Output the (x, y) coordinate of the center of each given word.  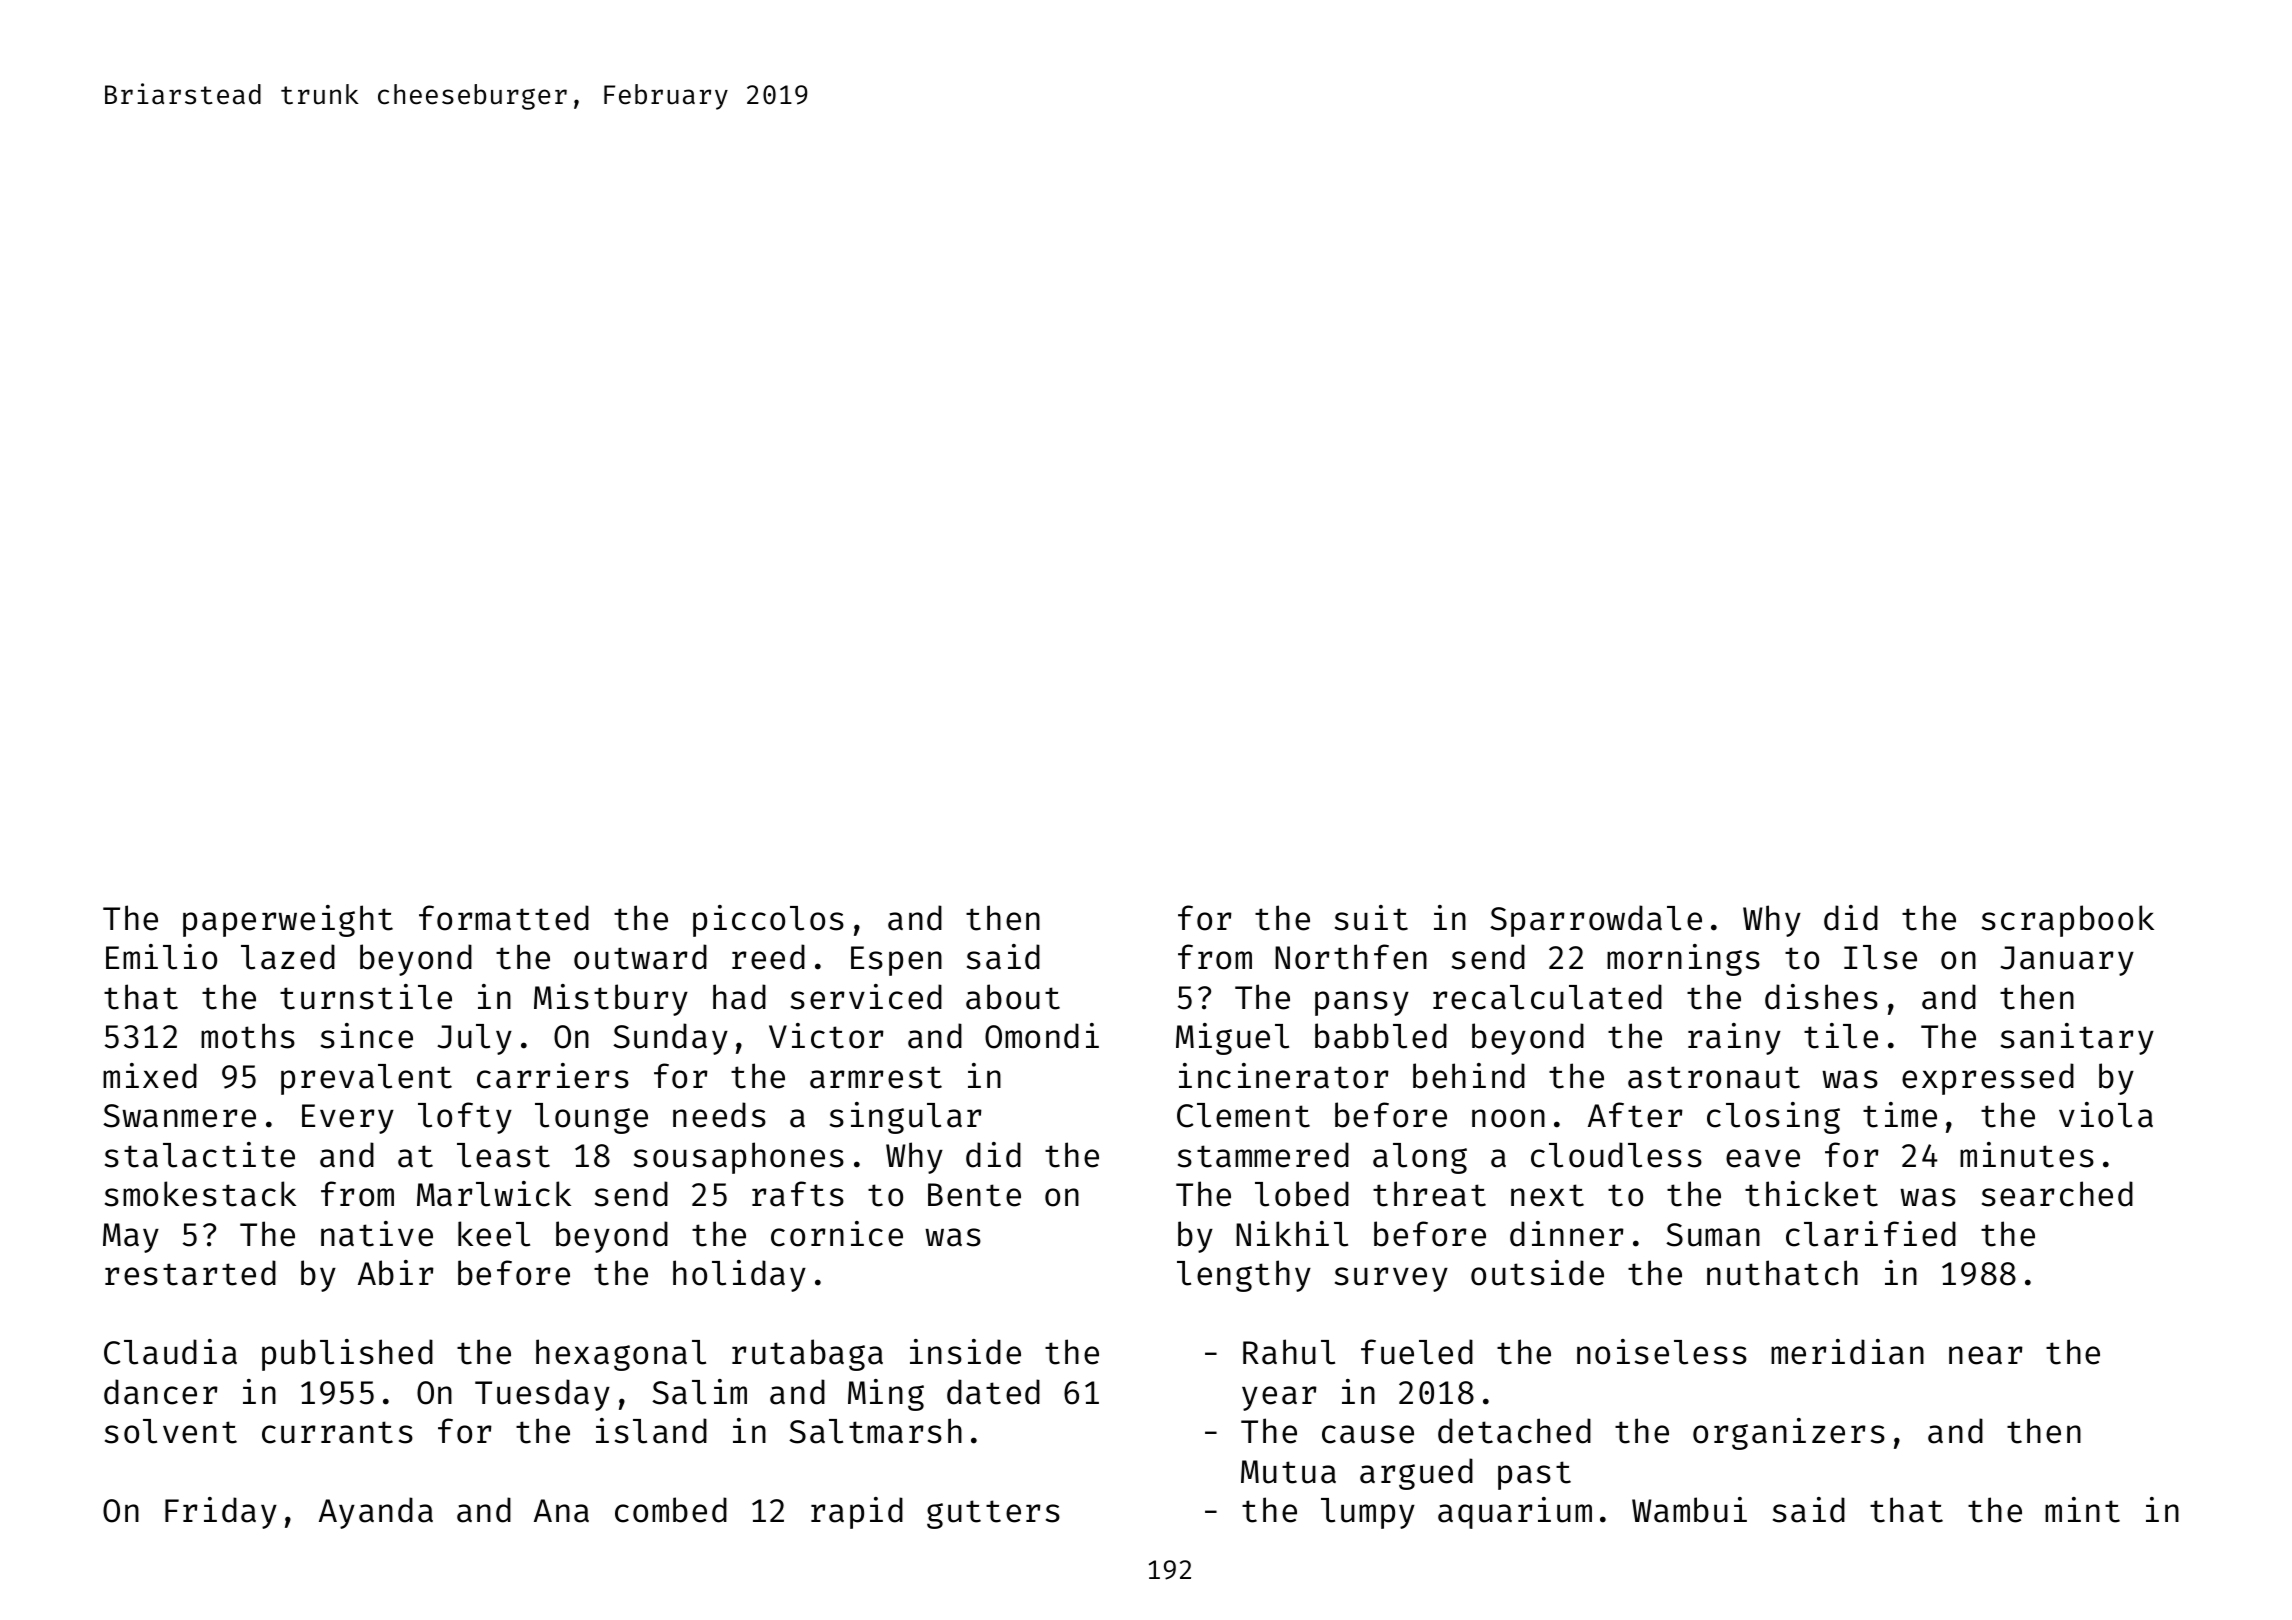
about (1013, 997)
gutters (993, 1514)
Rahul (1289, 1352)
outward (640, 957)
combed (671, 1510)
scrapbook (2068, 921)
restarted (190, 1273)
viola (2106, 1115)
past (1534, 1475)
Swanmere (179, 1116)
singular (906, 1118)
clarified (1871, 1234)
